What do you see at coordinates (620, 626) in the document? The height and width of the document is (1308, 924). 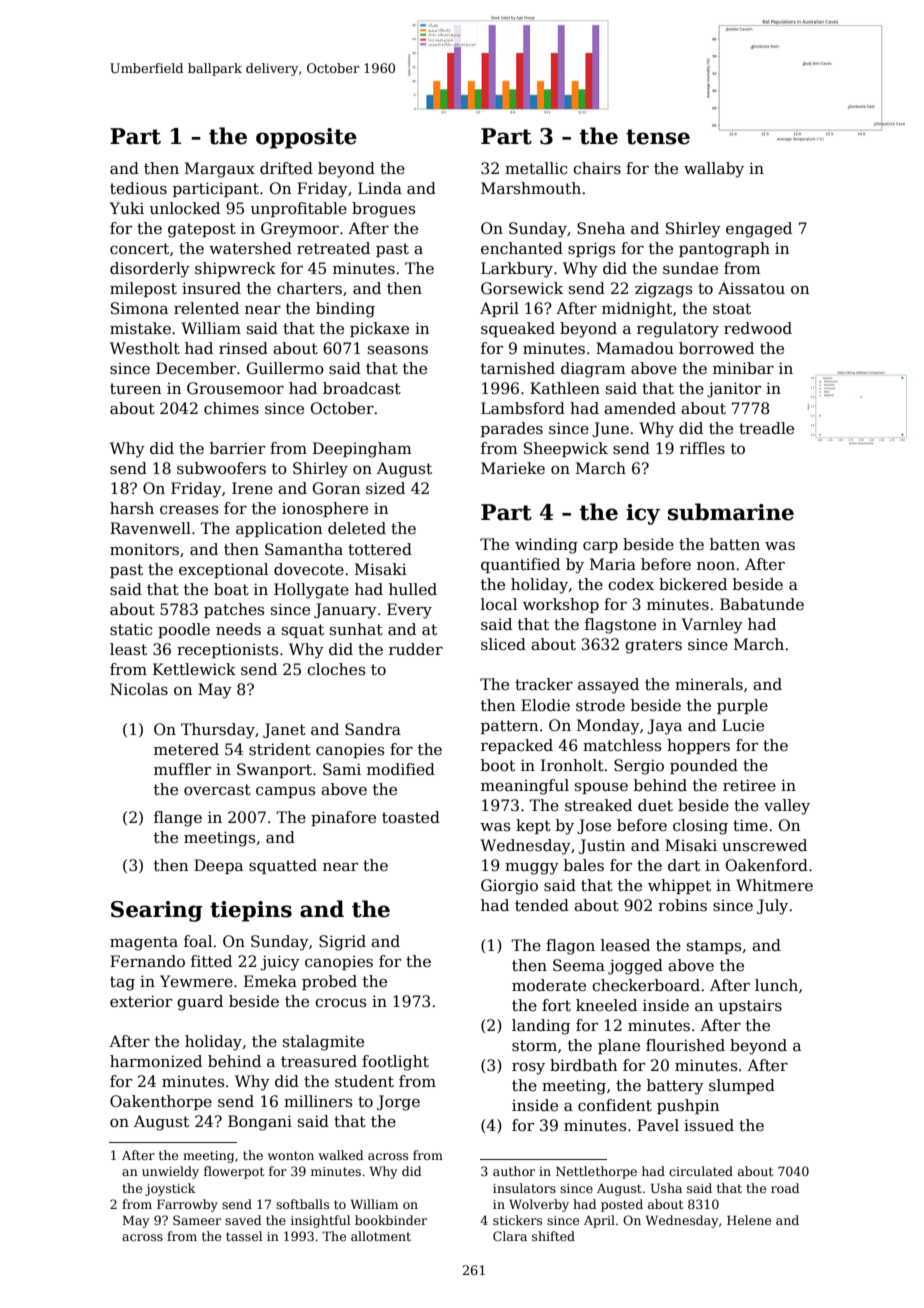 I see `flagstone` at bounding box center [620, 626].
